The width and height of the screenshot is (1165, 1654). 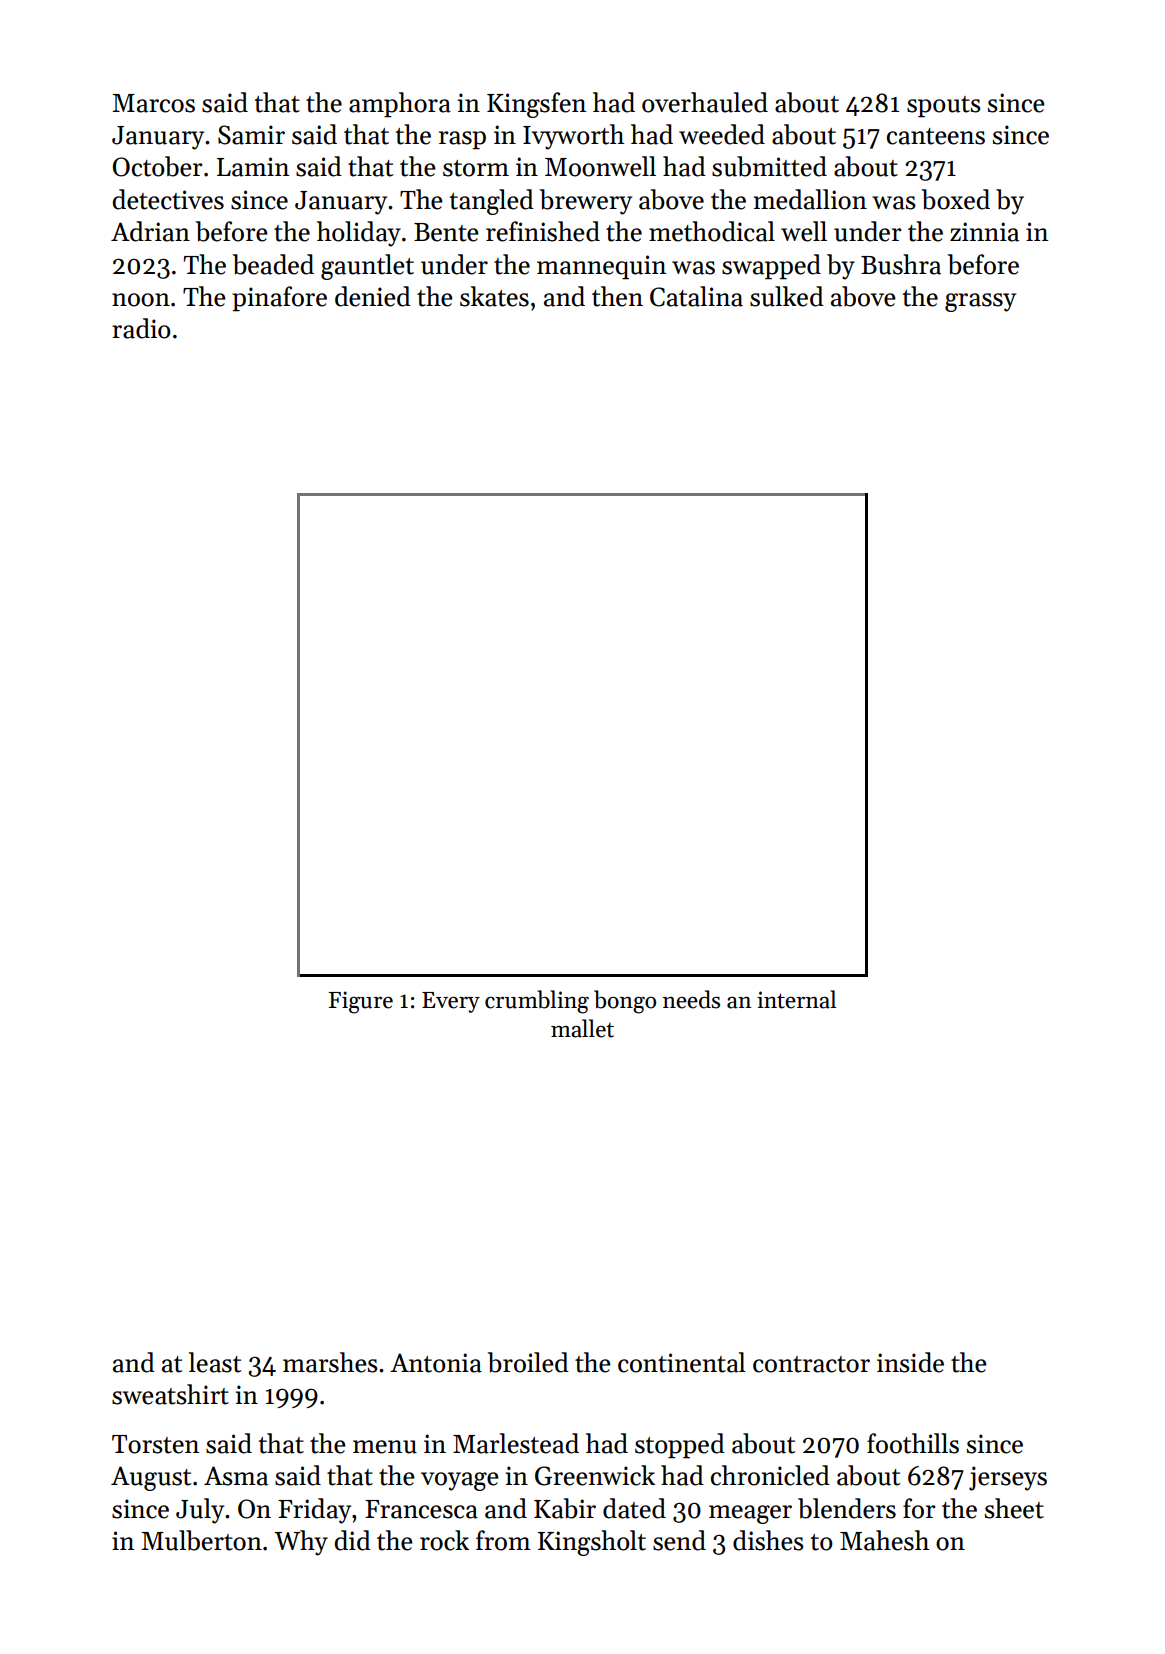 I want to click on Kingsfen, so click(x=536, y=105).
